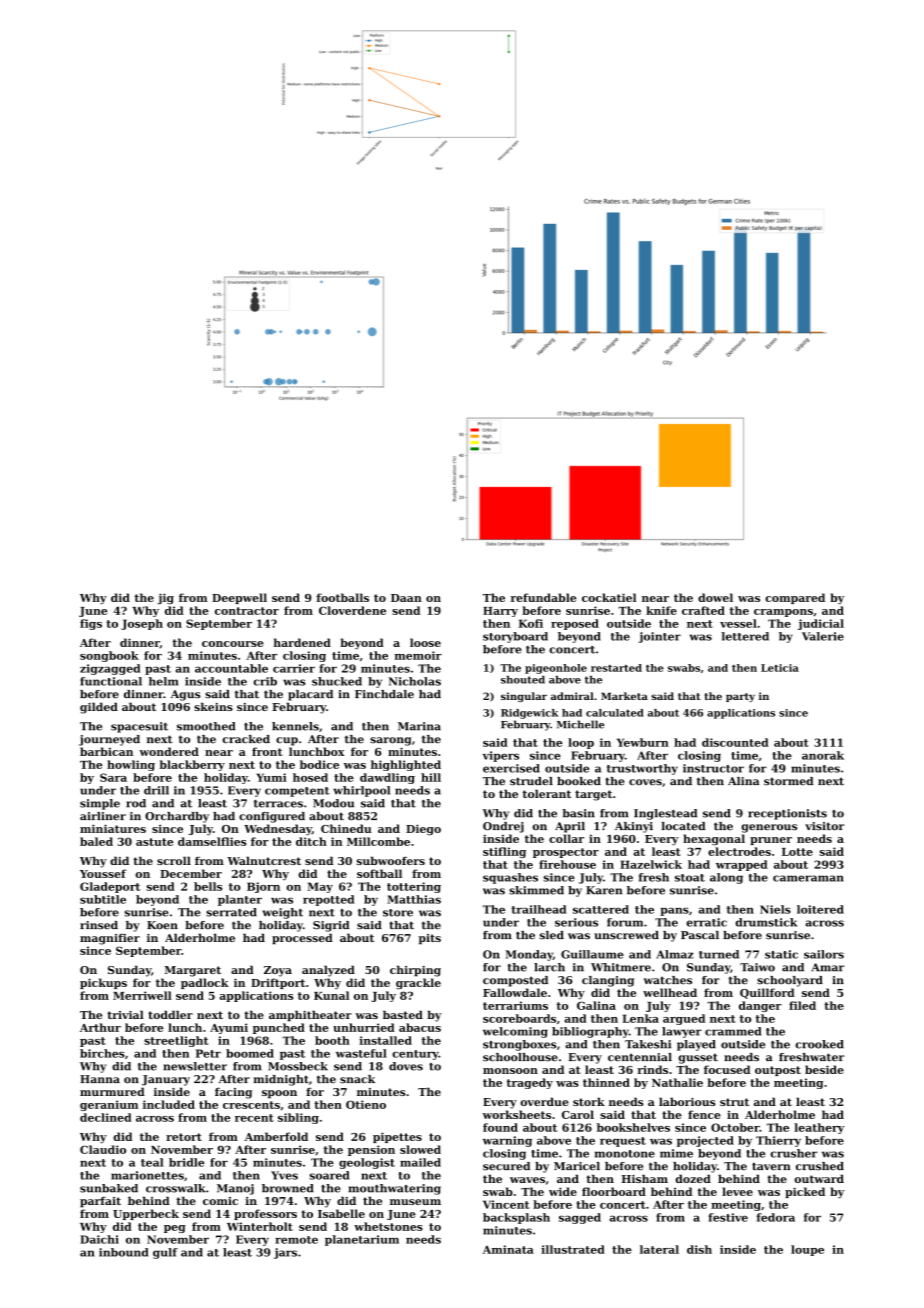  Describe the element at coordinates (510, 1071) in the image. I see `monsoon` at that location.
